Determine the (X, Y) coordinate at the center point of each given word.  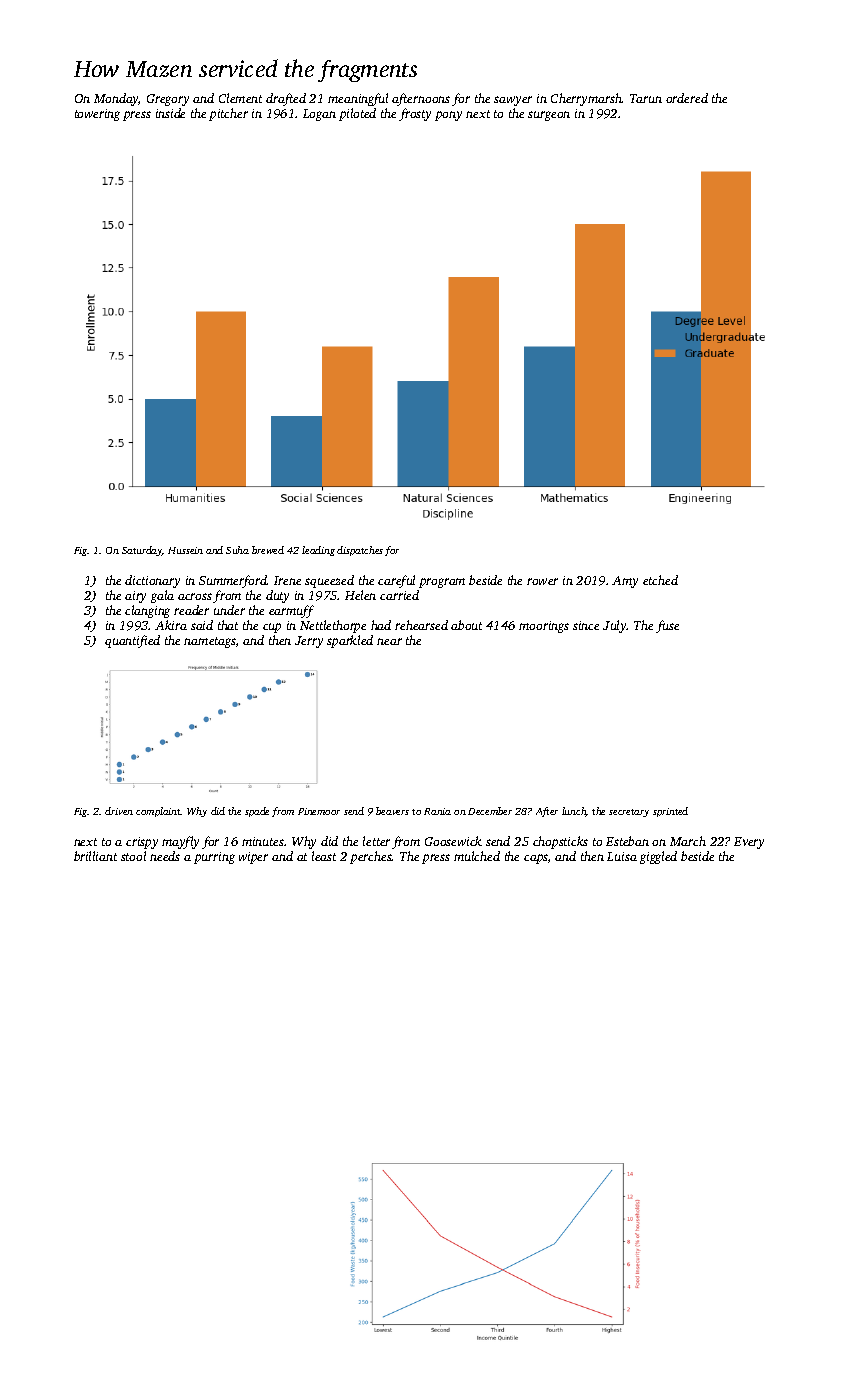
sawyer (513, 101)
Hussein (185, 550)
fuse (667, 626)
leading (318, 551)
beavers (392, 811)
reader (191, 610)
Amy (625, 582)
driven (119, 811)
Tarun (646, 98)
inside (170, 113)
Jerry (309, 642)
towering (97, 115)
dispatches (360, 551)
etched (660, 580)
